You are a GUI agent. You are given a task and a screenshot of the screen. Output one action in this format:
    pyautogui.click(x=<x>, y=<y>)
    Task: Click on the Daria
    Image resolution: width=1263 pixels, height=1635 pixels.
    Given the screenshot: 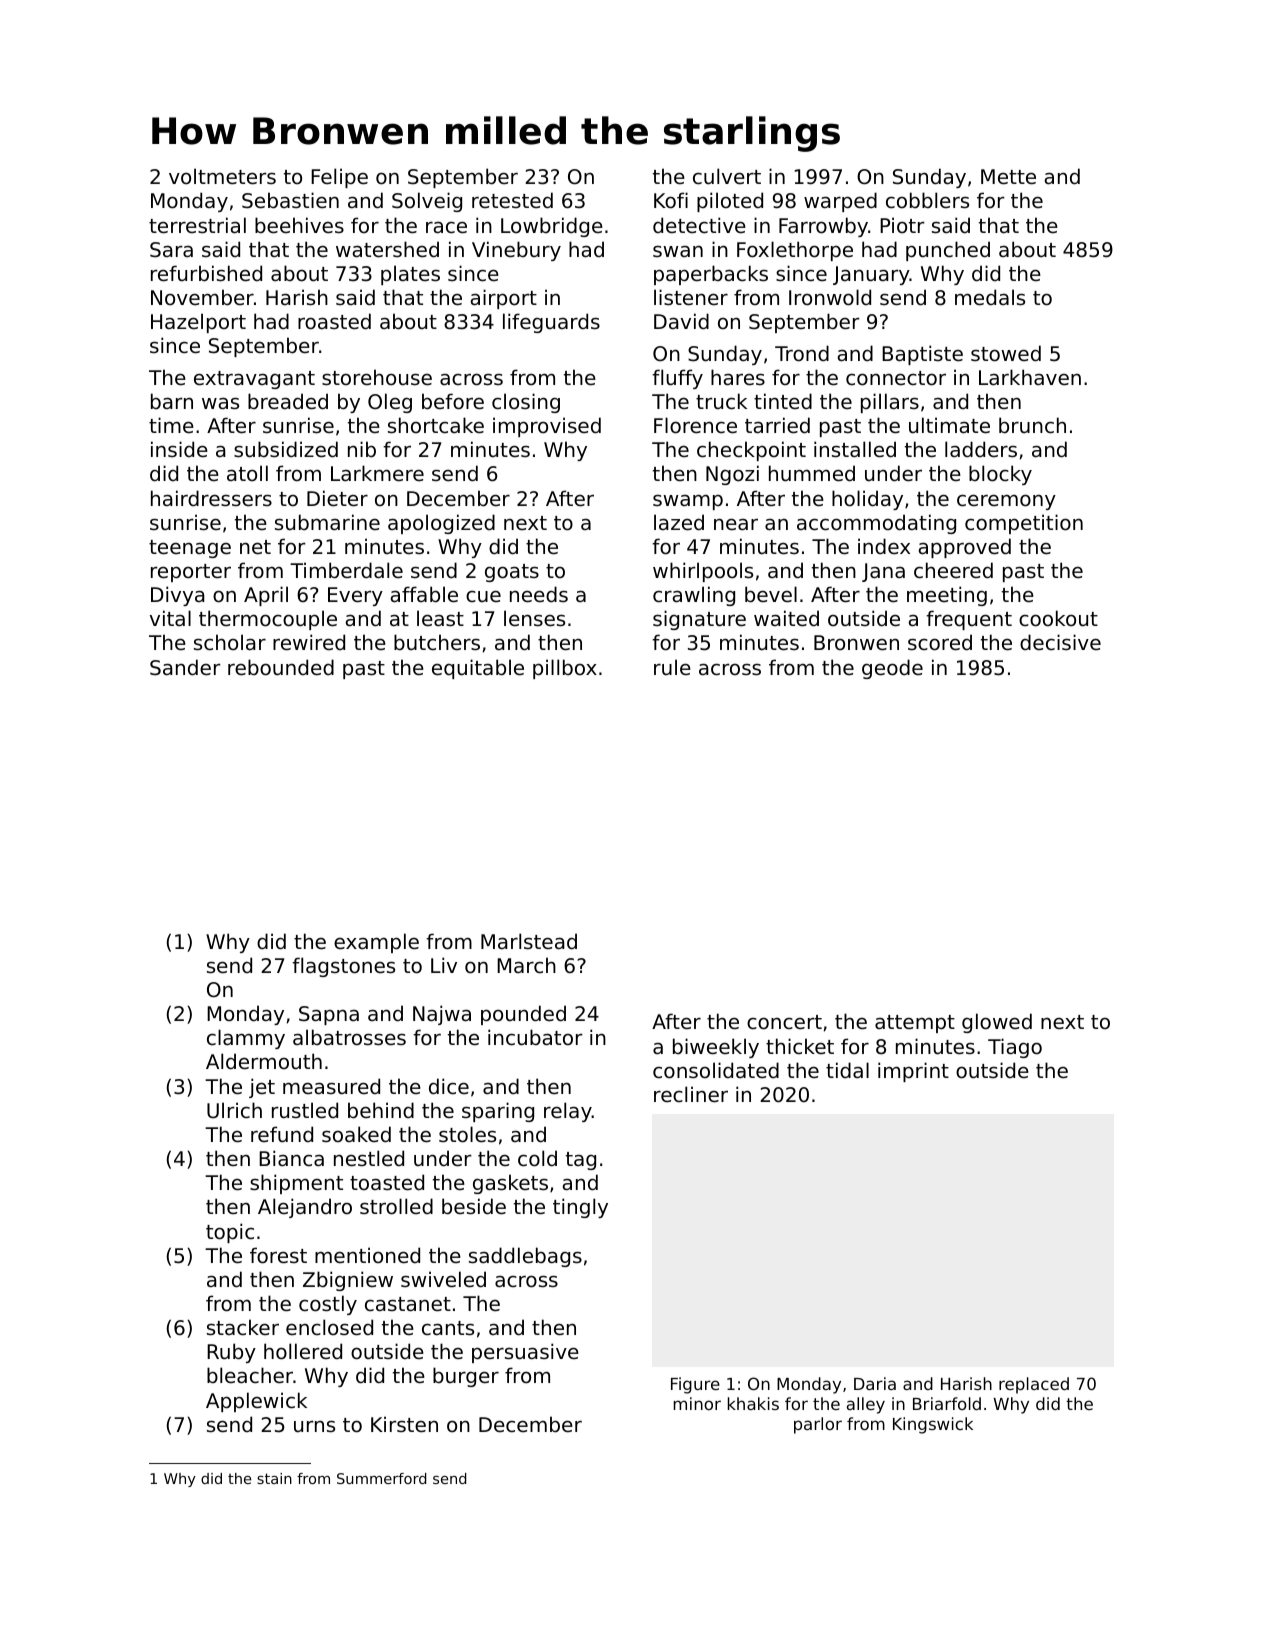 What is the action you would take?
    pyautogui.click(x=875, y=1383)
